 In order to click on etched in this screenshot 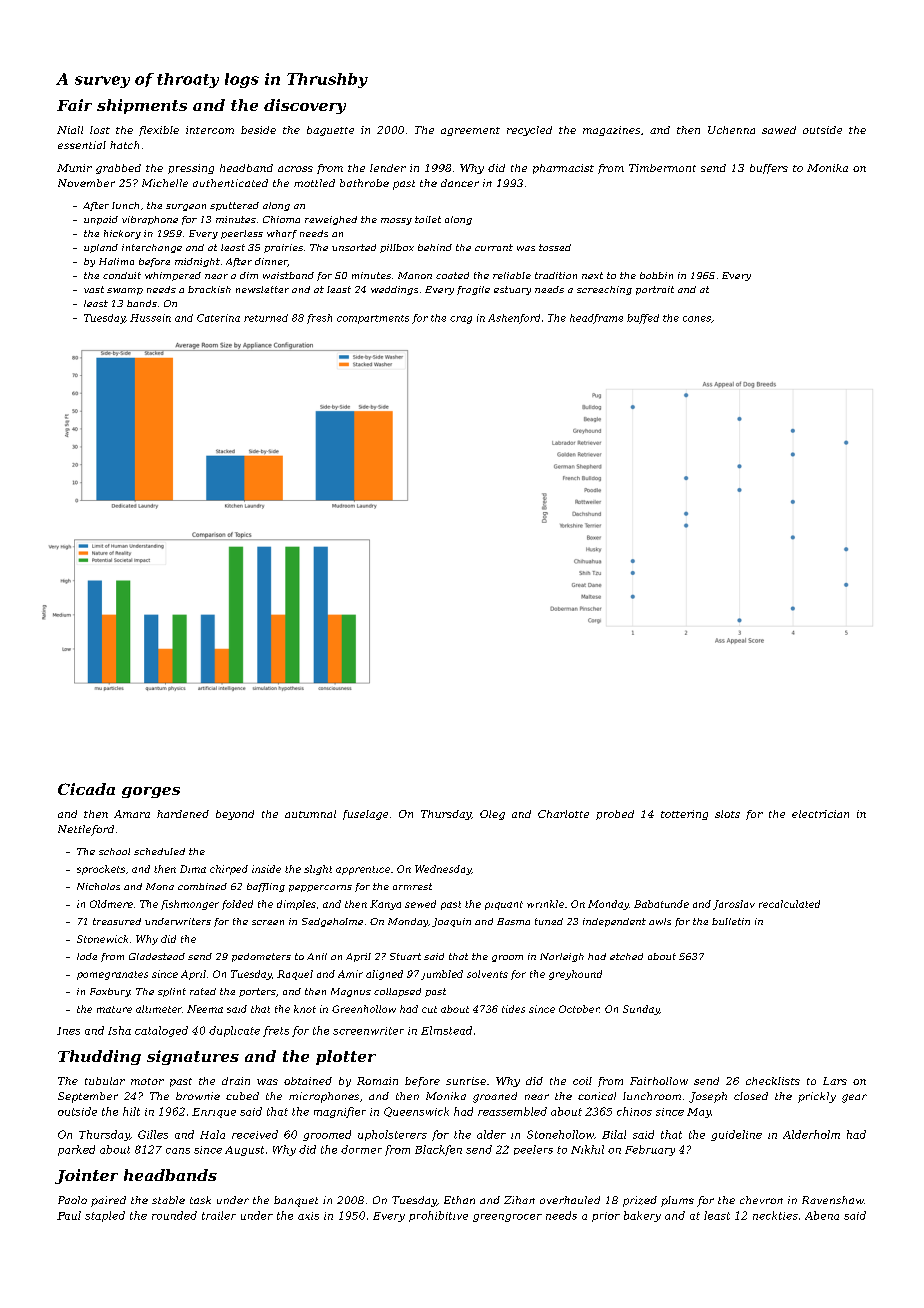, I will do `click(626, 956)`.
